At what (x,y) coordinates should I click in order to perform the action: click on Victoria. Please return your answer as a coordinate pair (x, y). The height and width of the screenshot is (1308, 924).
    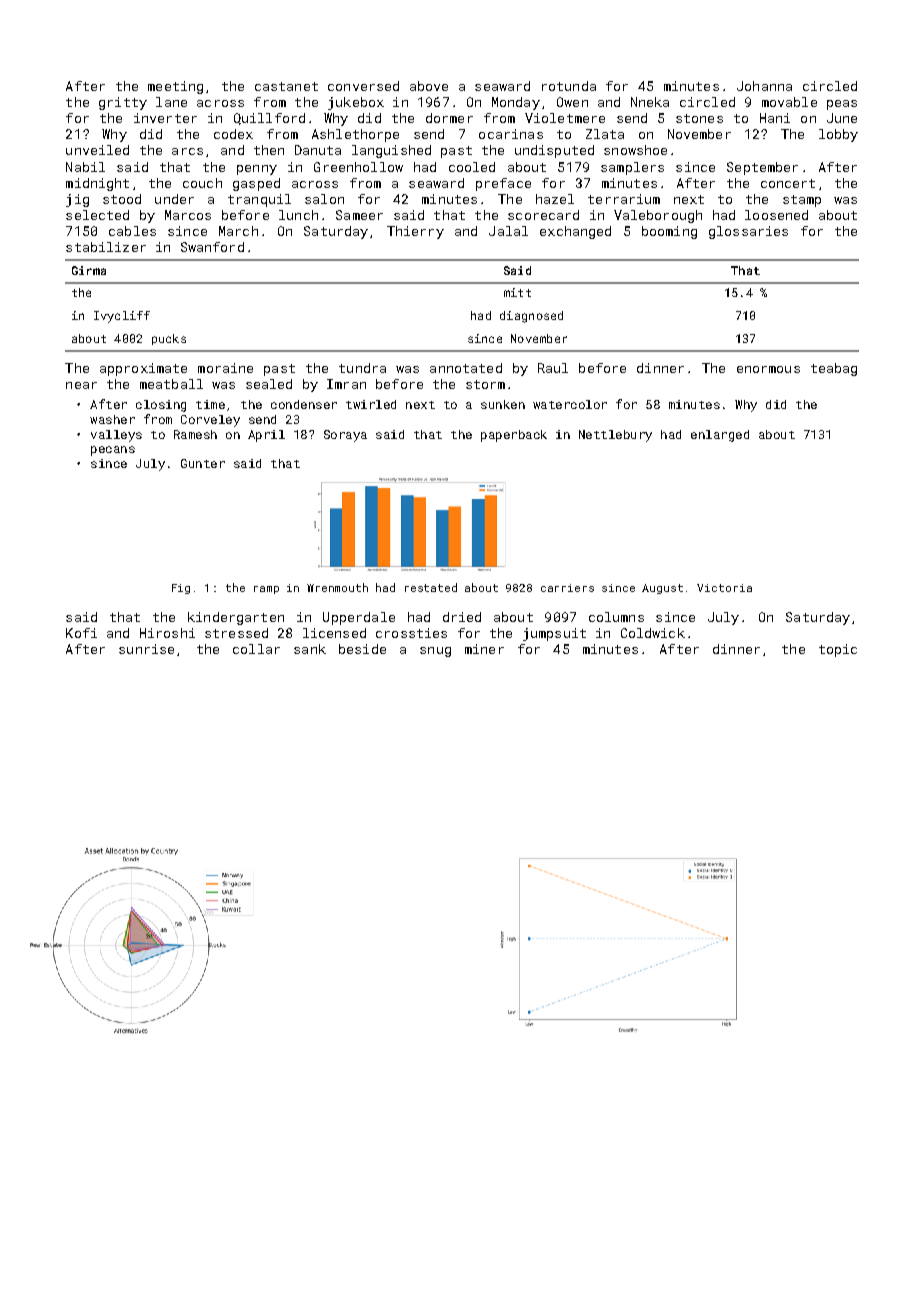
    Looking at the image, I should click on (724, 588).
